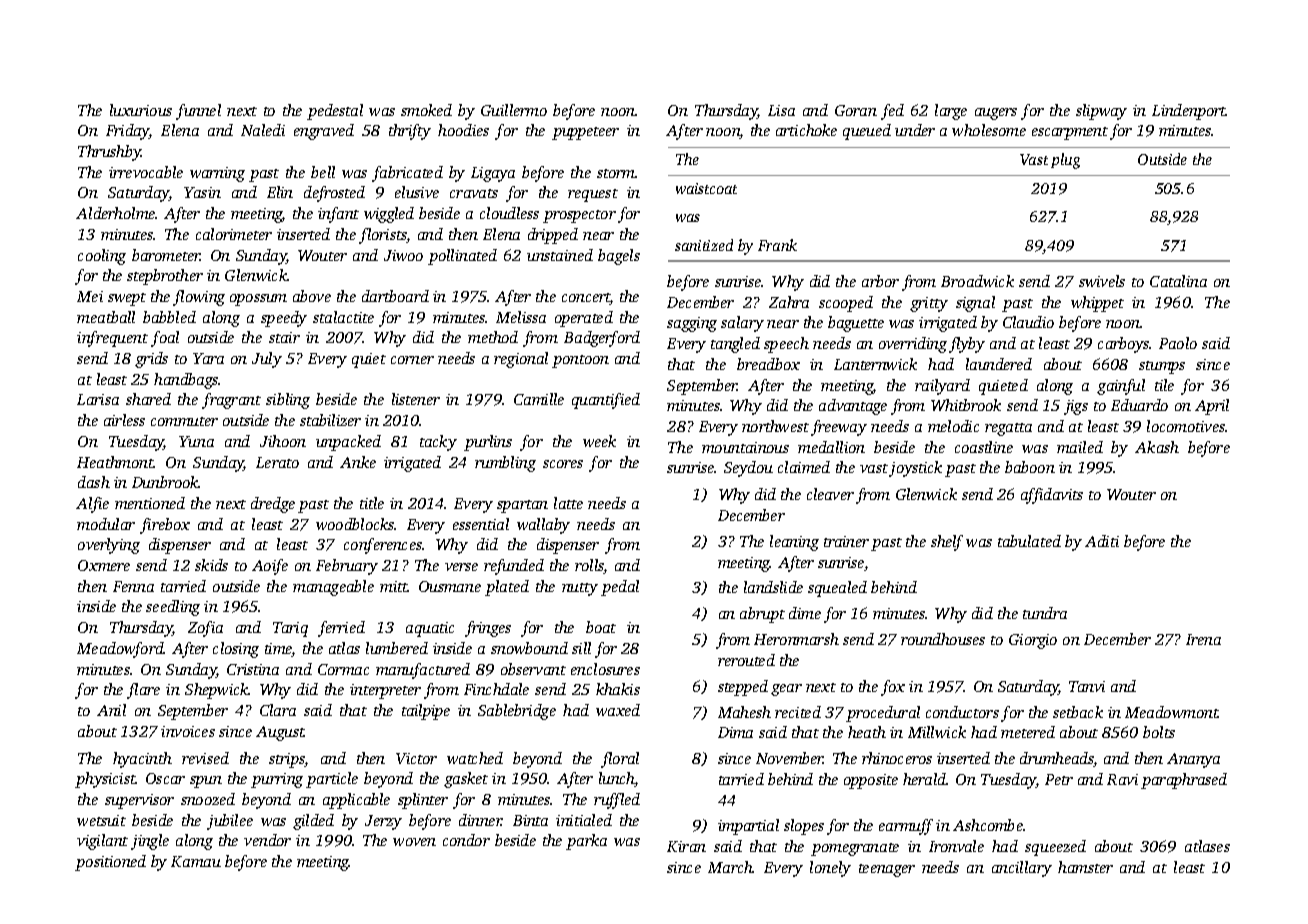  Describe the element at coordinates (1178, 281) in the document. I see `Catalina` at that location.
